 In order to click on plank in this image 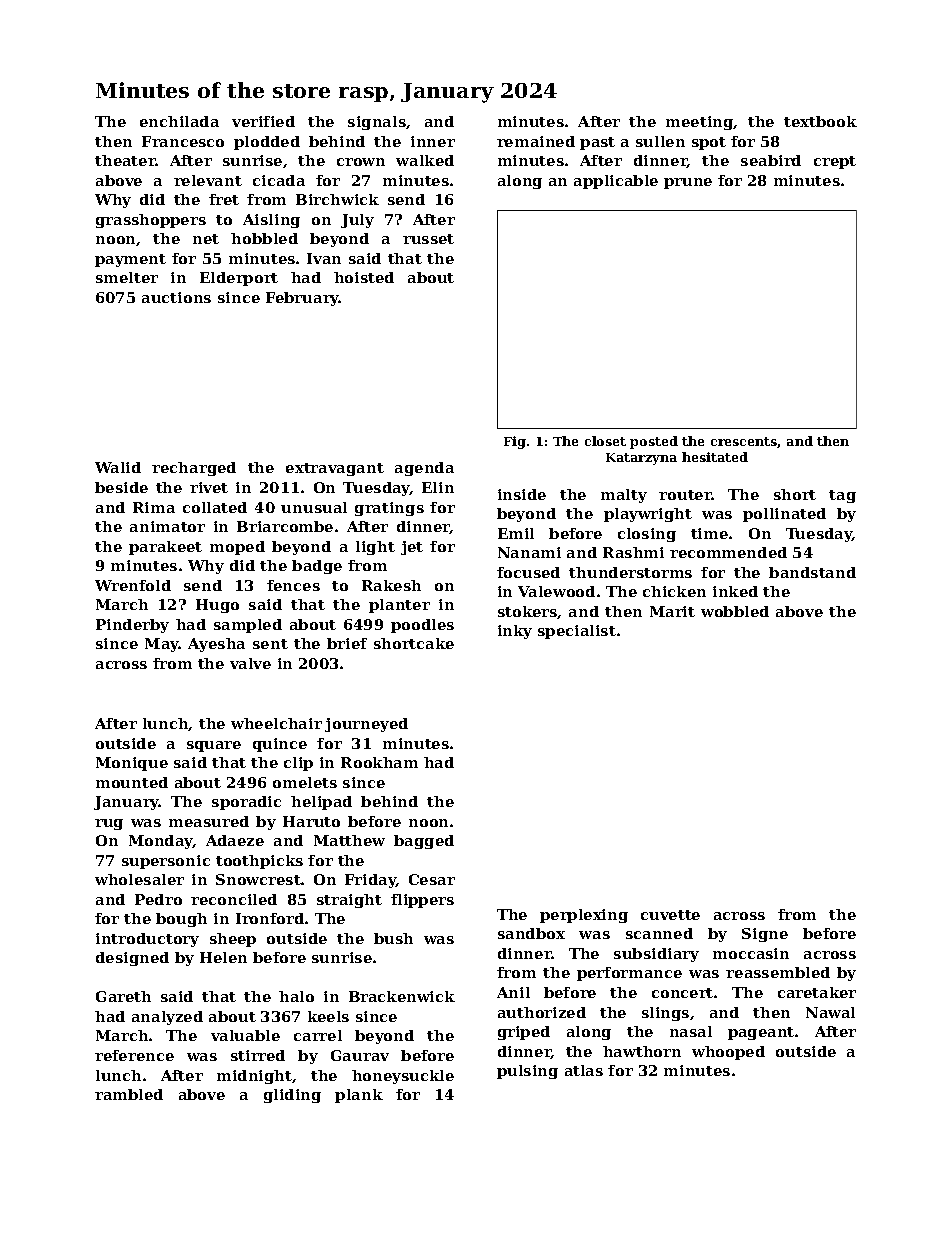, I will do `click(359, 1096)`.
